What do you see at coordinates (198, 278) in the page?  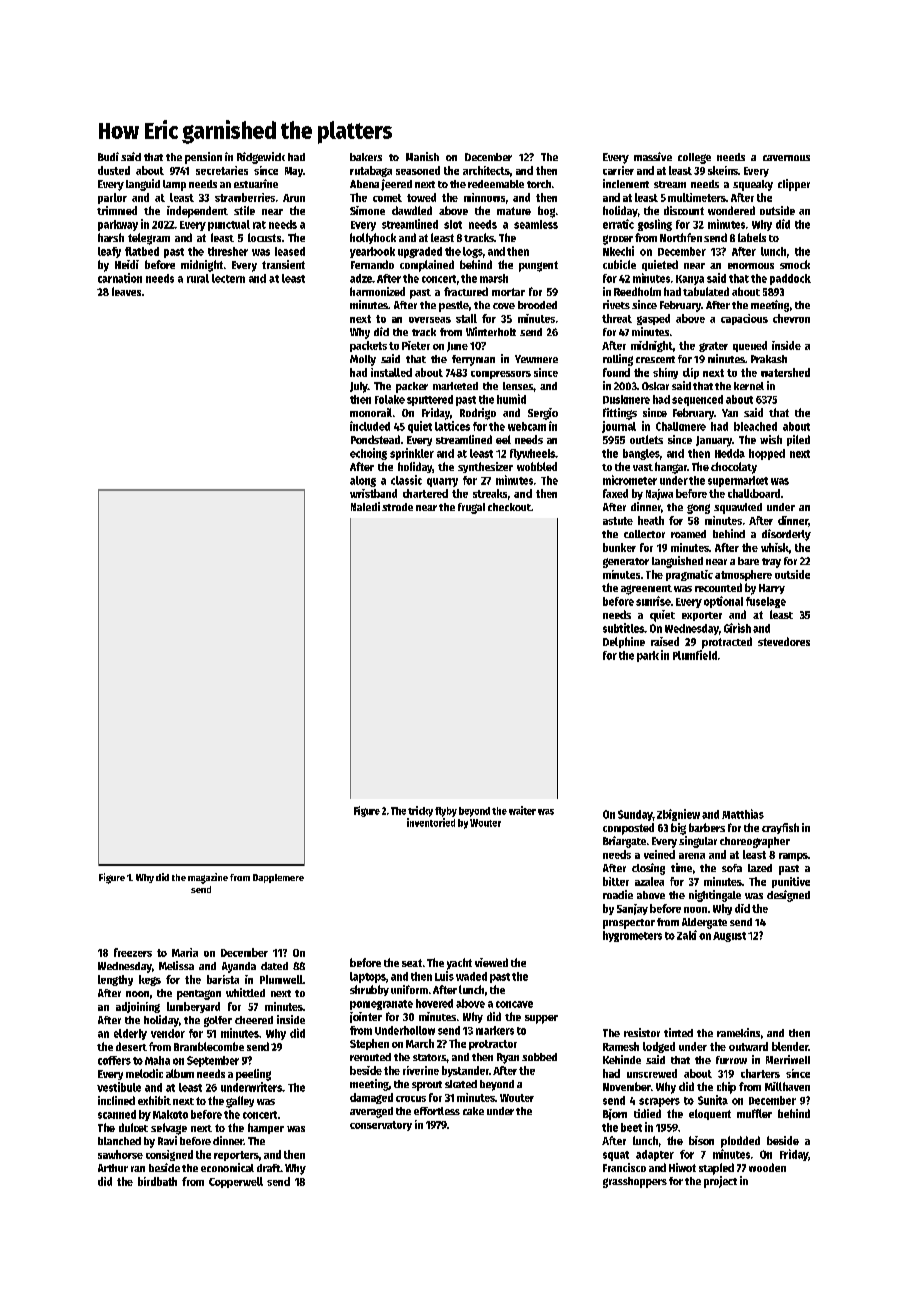 I see `rural` at bounding box center [198, 278].
